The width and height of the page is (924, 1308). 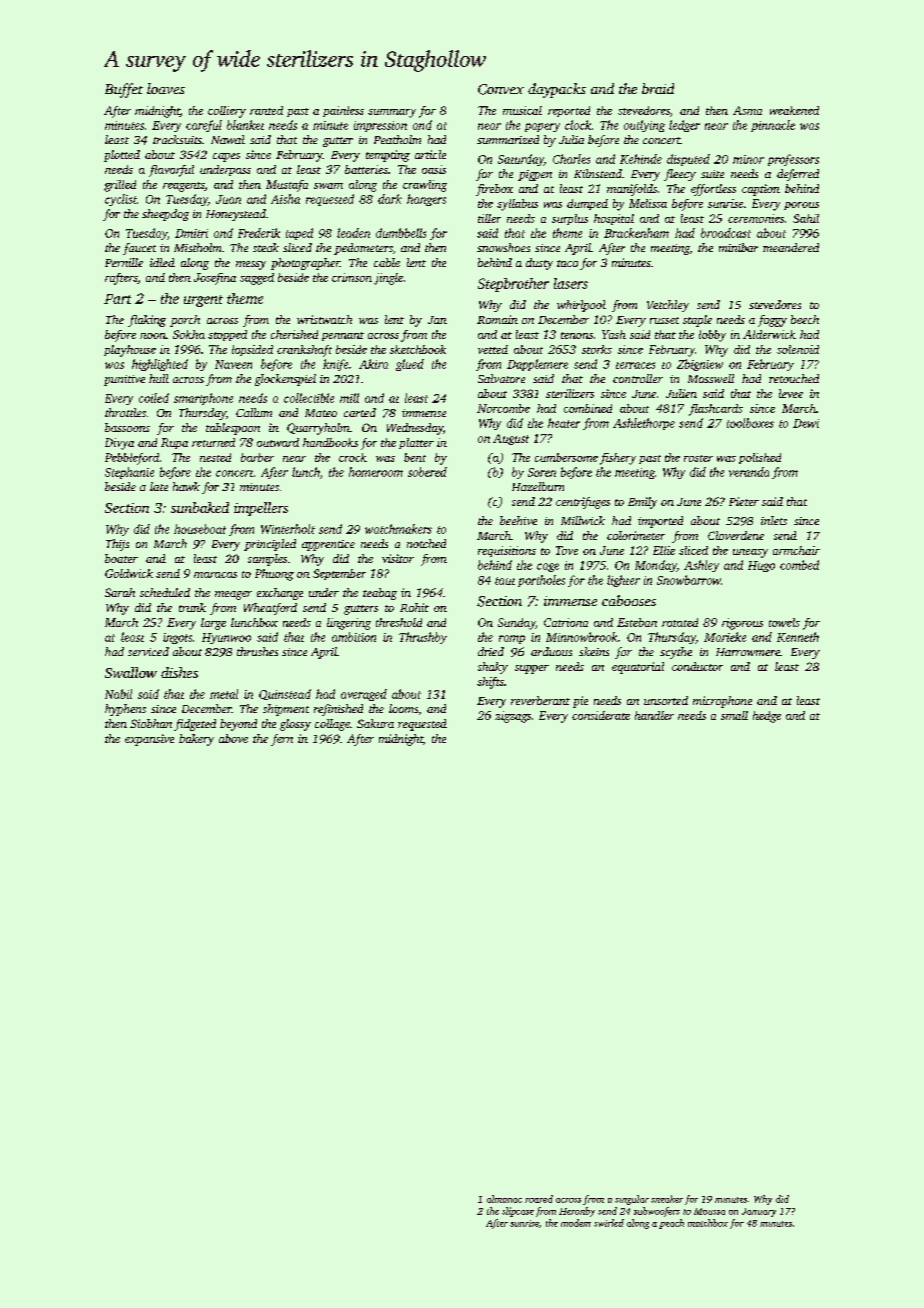 What do you see at coordinates (494, 190) in the page?
I see `firebox` at bounding box center [494, 190].
